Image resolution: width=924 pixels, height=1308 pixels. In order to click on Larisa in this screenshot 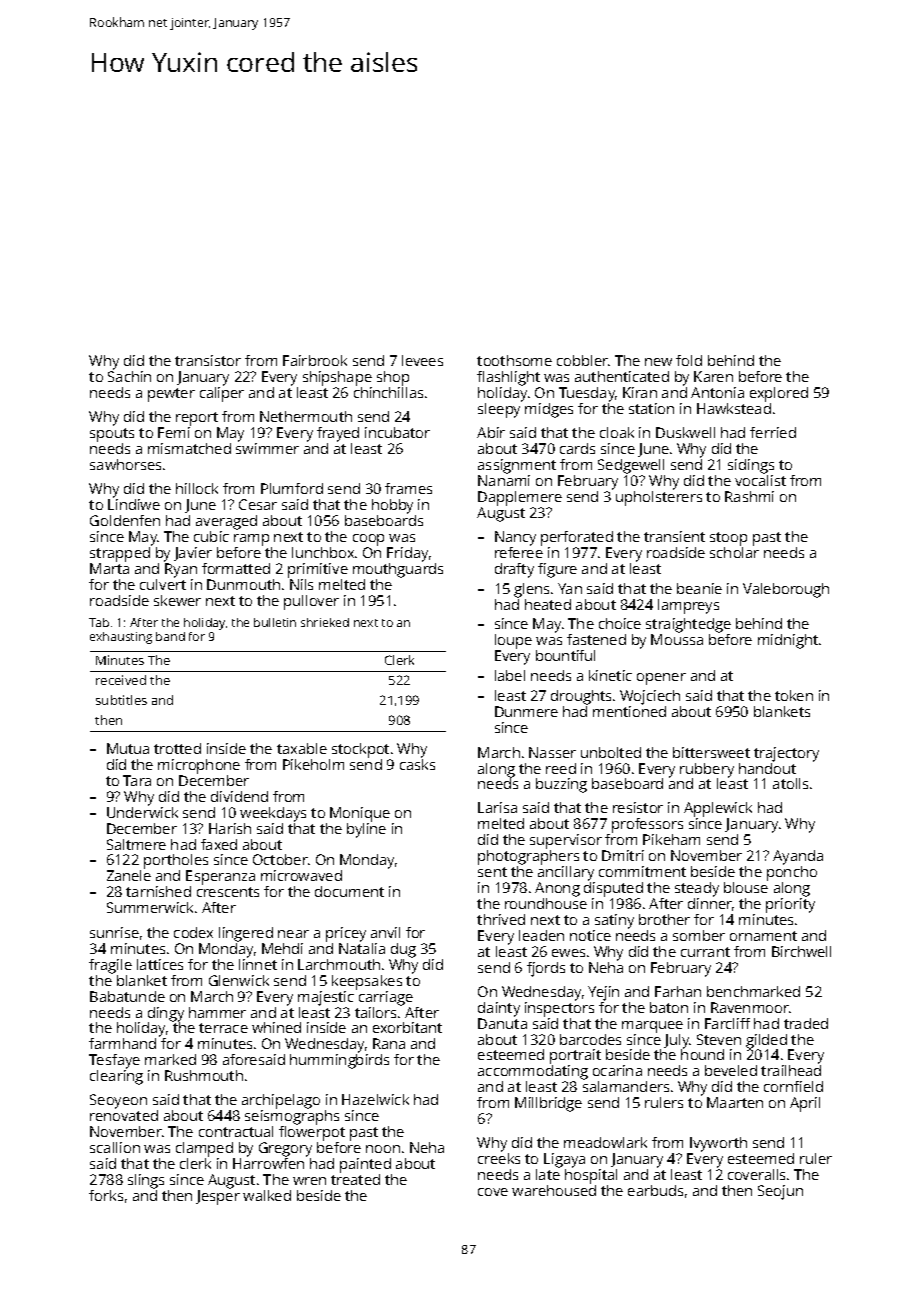, I will do `click(497, 807)`.
